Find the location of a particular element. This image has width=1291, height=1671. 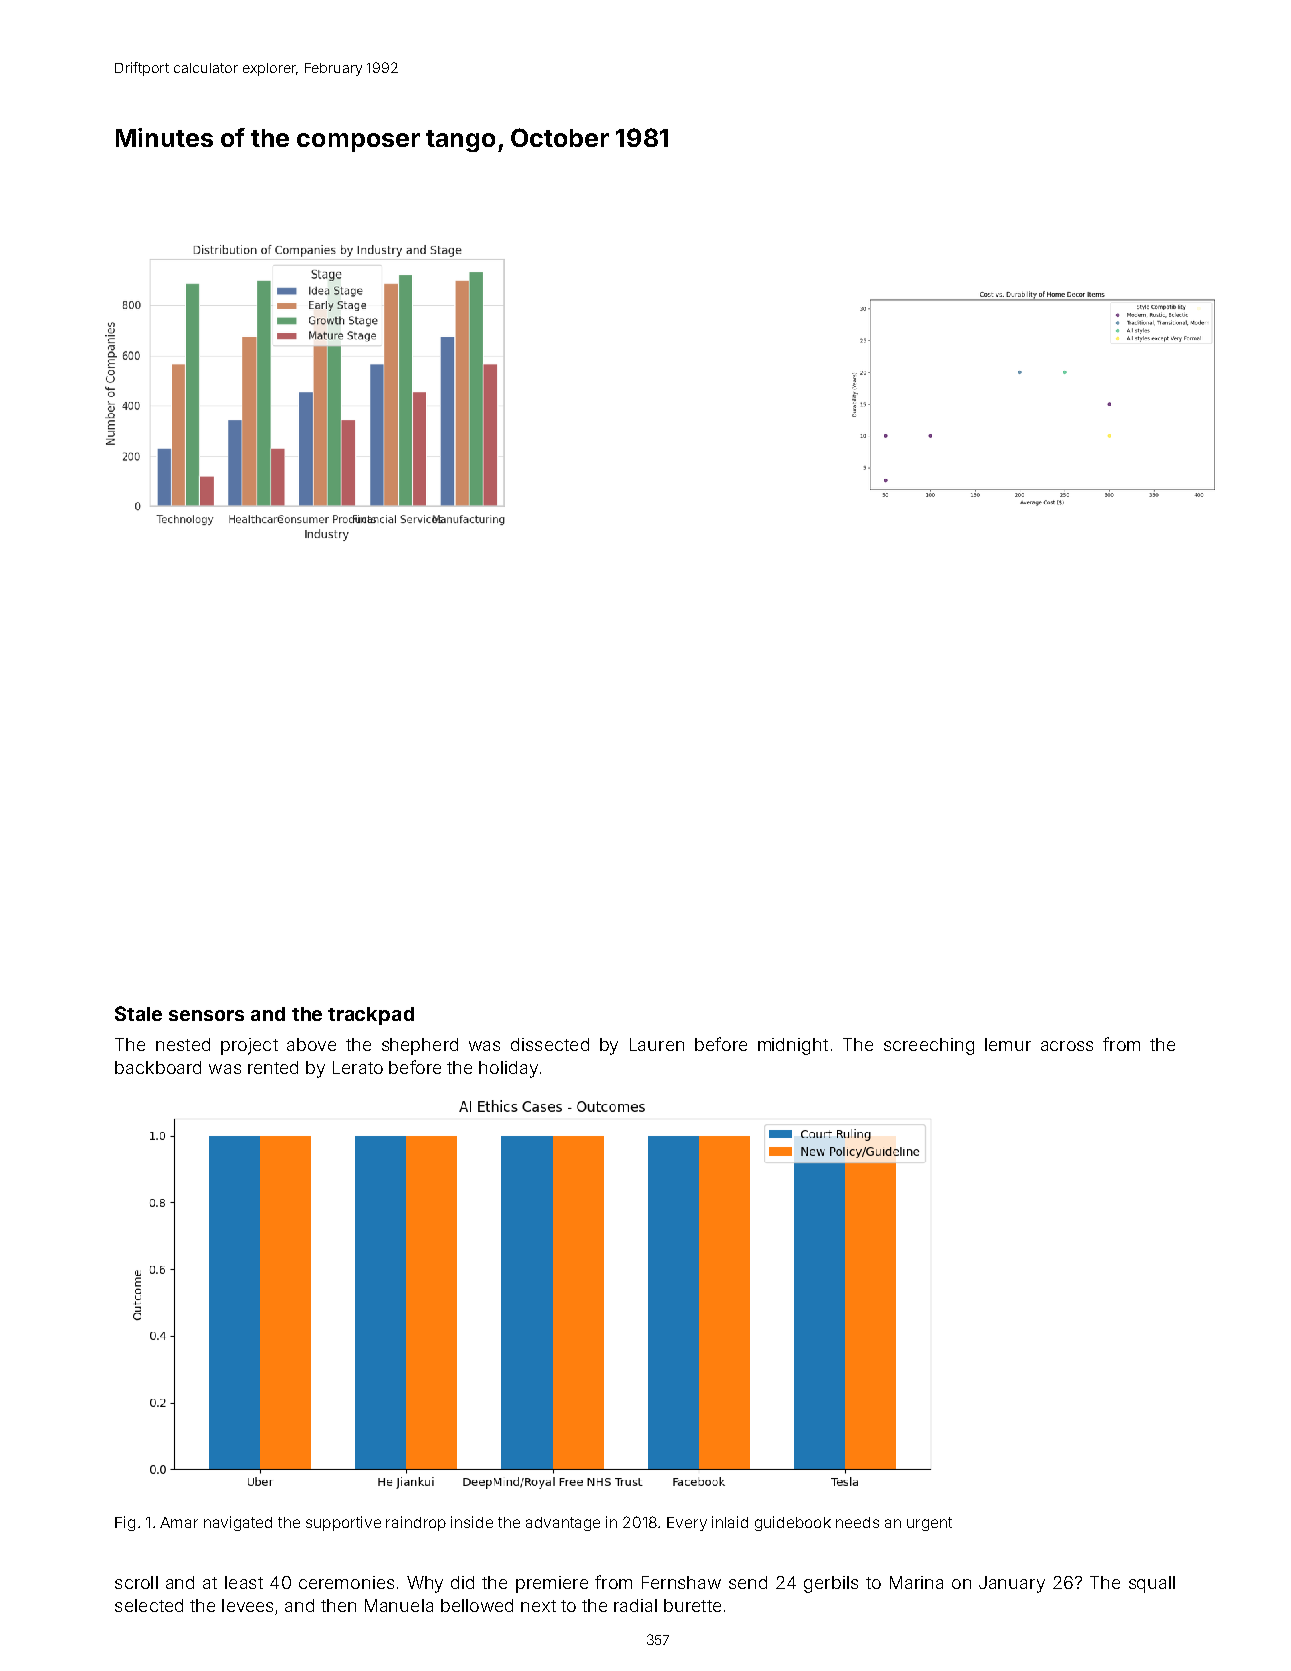

Manuela is located at coordinates (399, 1605).
